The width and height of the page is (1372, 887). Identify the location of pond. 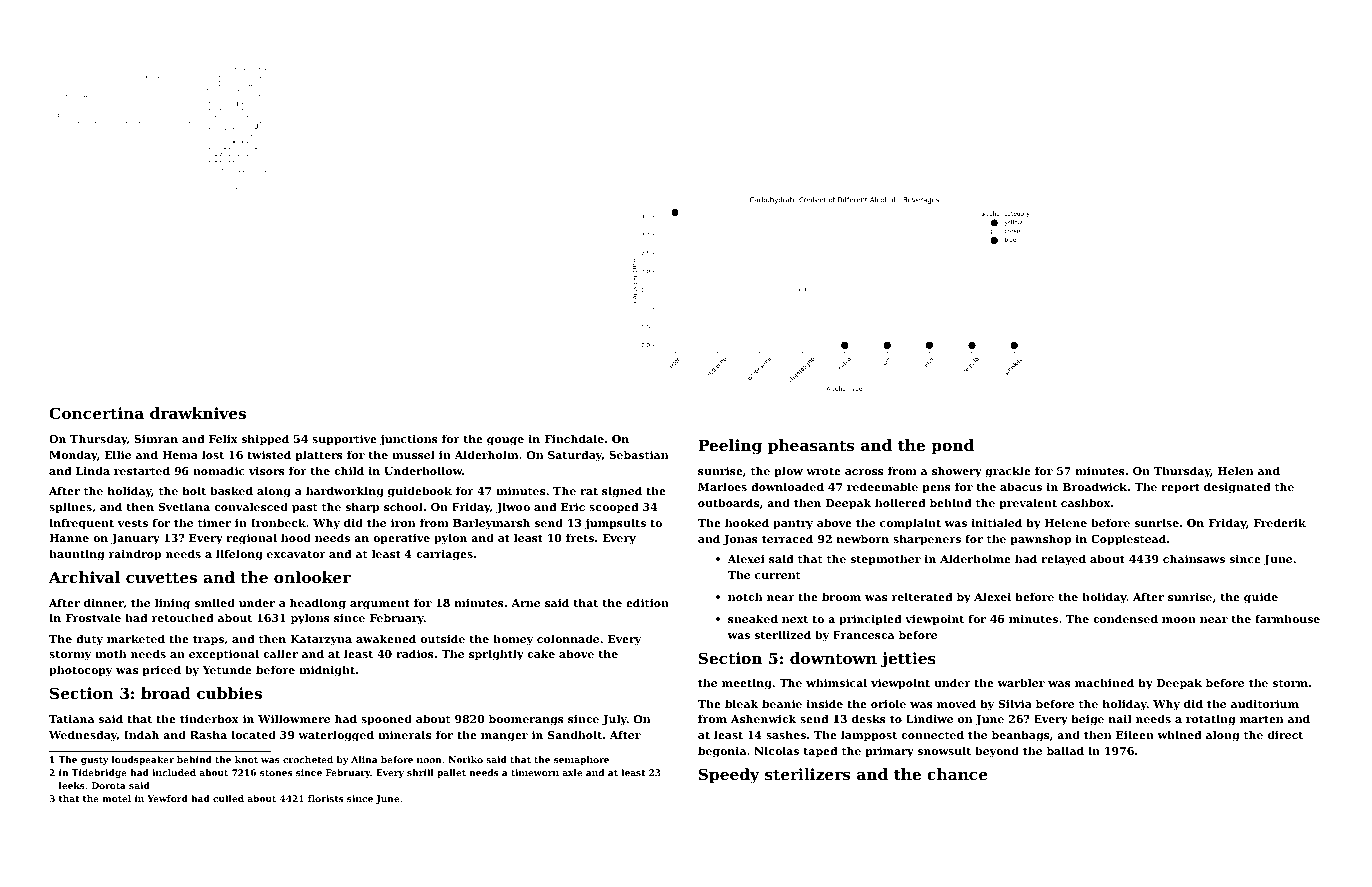
(952, 446).
